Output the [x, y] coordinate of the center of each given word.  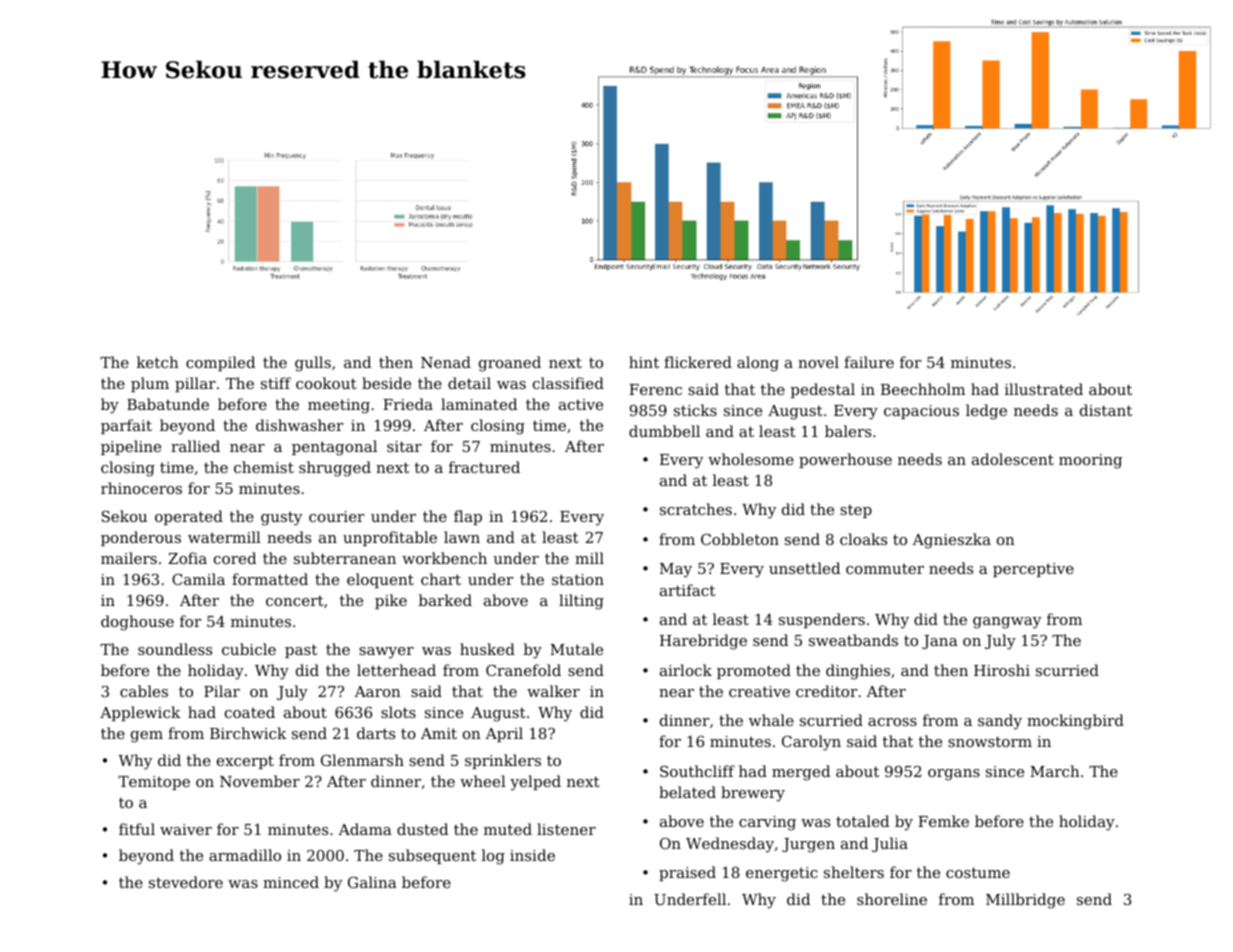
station [578, 579]
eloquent [380, 580]
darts [376, 733]
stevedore [186, 882]
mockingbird [1075, 722]
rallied [195, 446]
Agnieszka [951, 541]
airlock [686, 670]
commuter [885, 569]
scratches [696, 509]
